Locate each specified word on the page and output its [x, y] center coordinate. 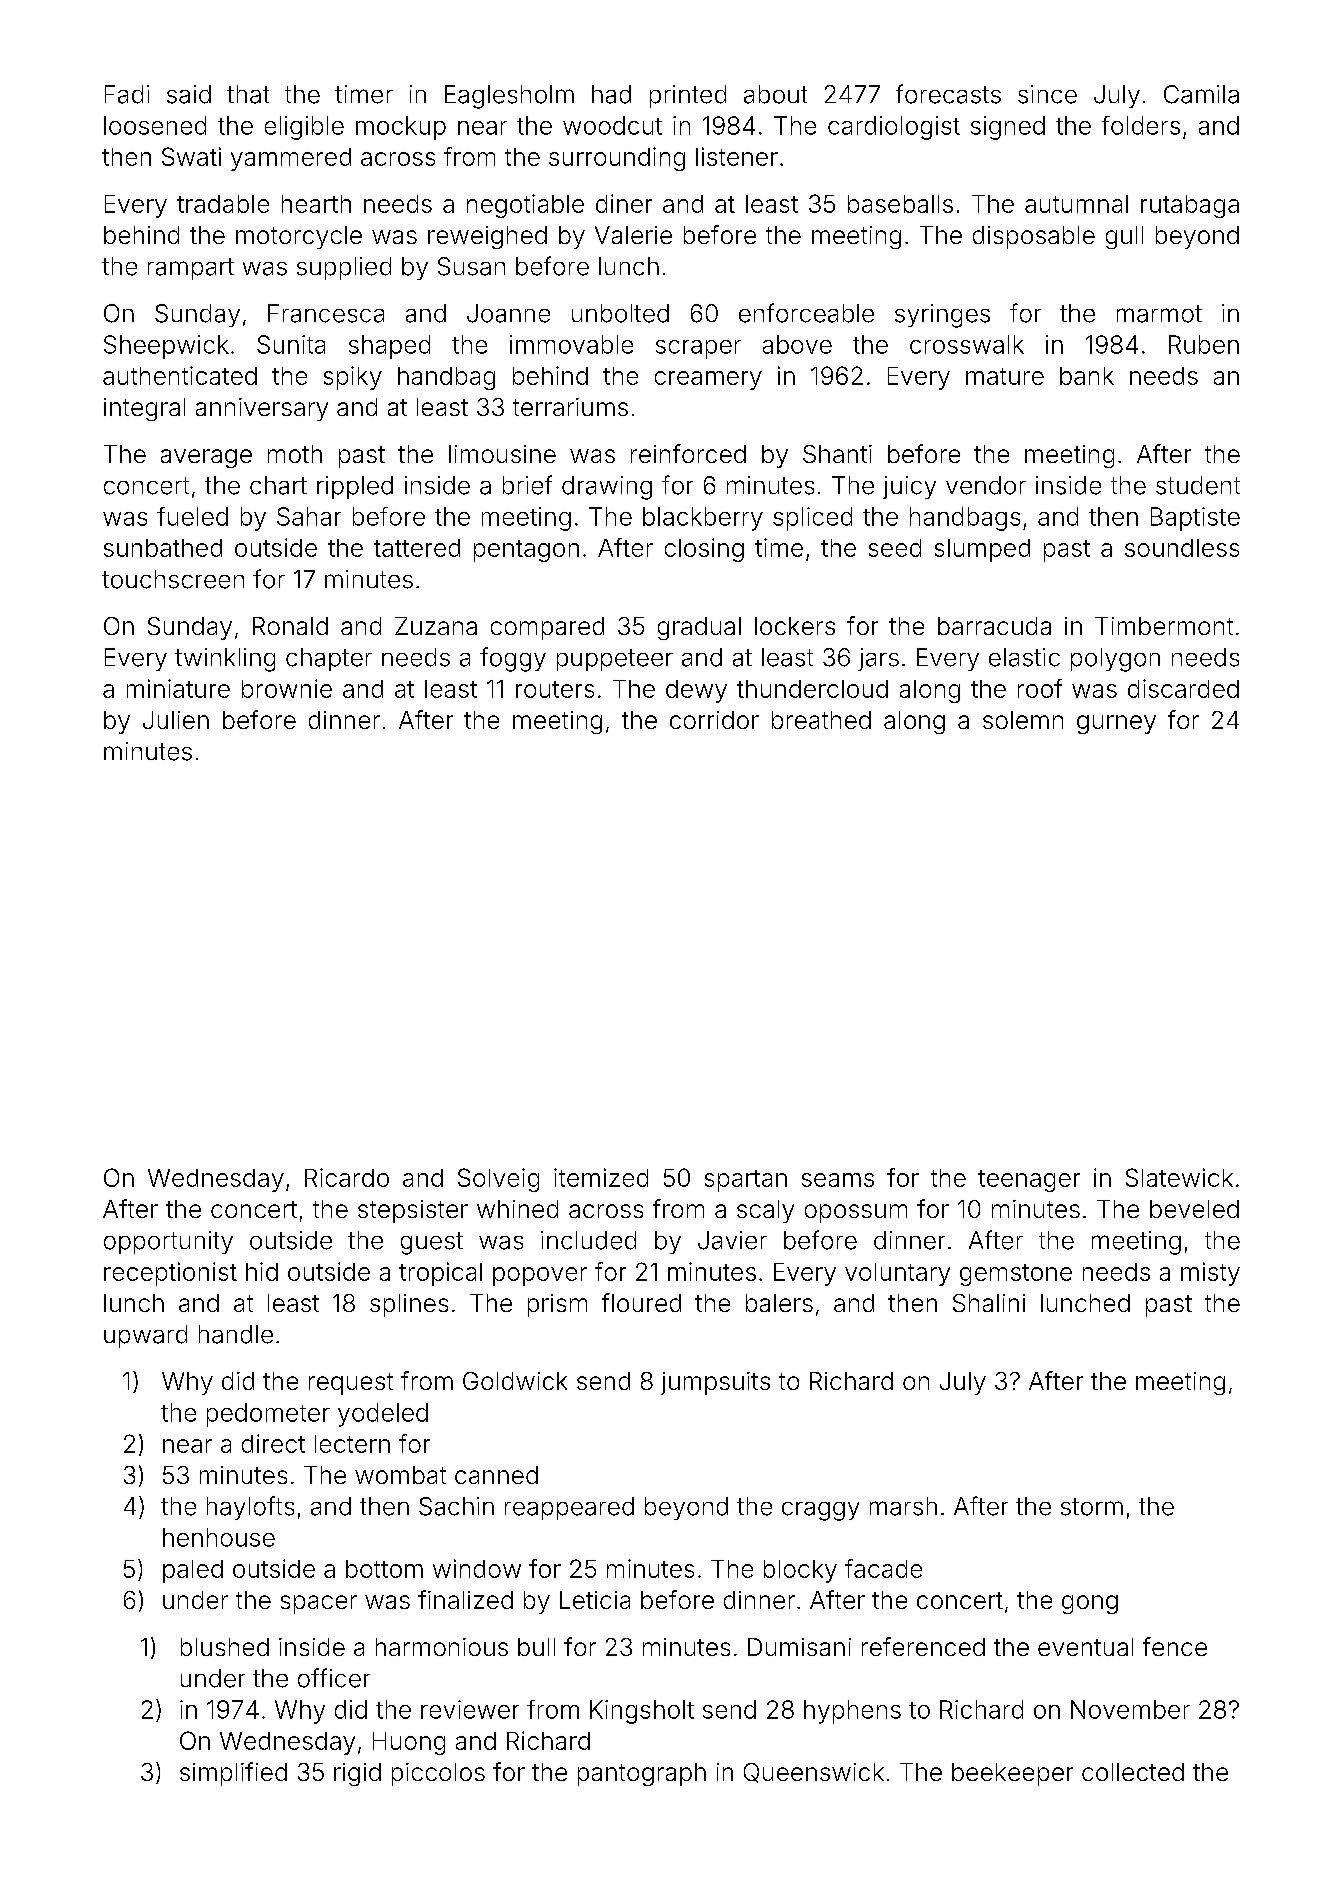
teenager [1029, 1181]
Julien [176, 720]
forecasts [948, 94]
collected [1133, 1772]
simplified [233, 1774]
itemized [601, 1177]
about [775, 94]
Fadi [127, 94]
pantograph [642, 1774]
